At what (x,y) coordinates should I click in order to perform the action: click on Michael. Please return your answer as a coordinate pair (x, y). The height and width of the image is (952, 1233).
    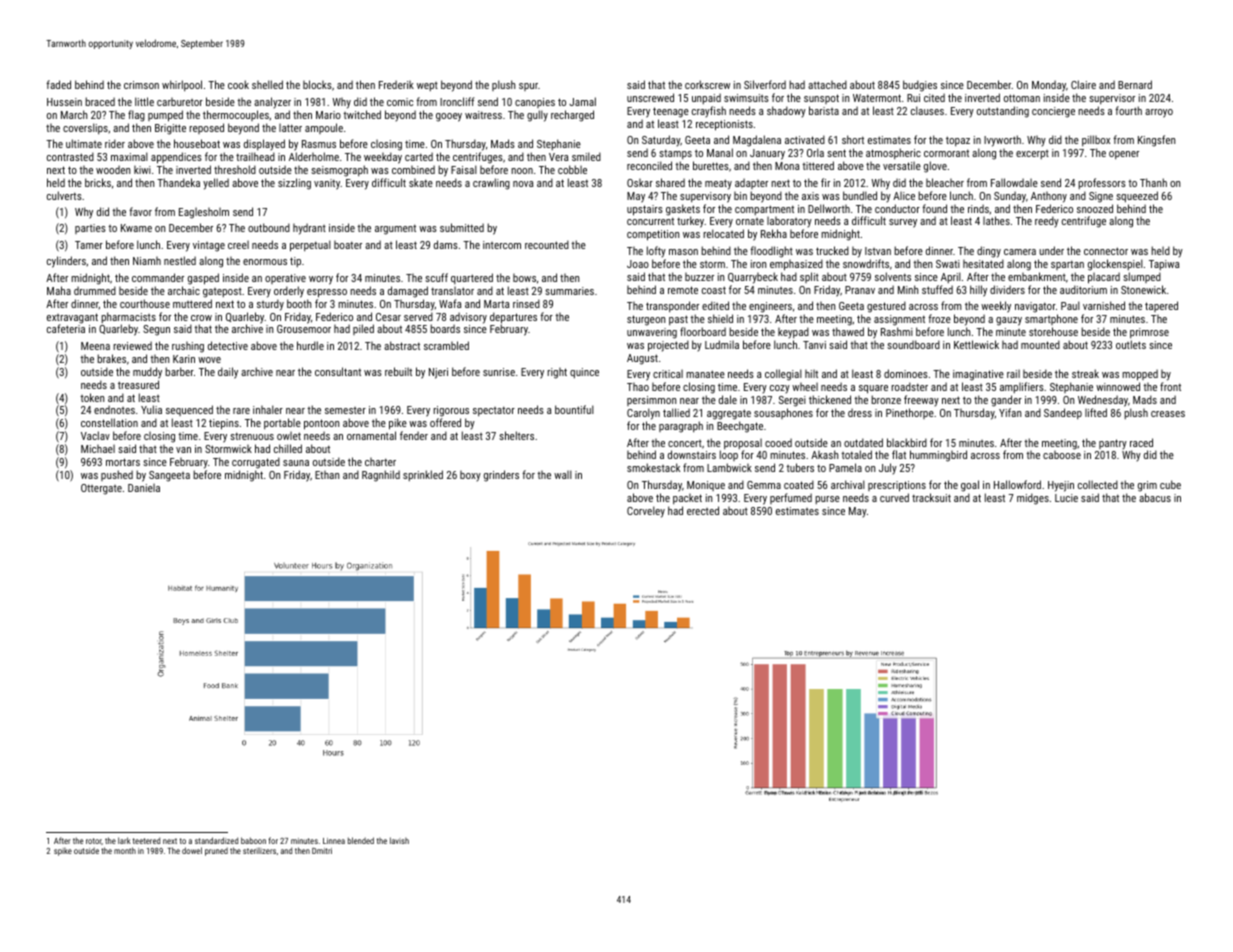
    Looking at the image, I should click on (98, 449).
